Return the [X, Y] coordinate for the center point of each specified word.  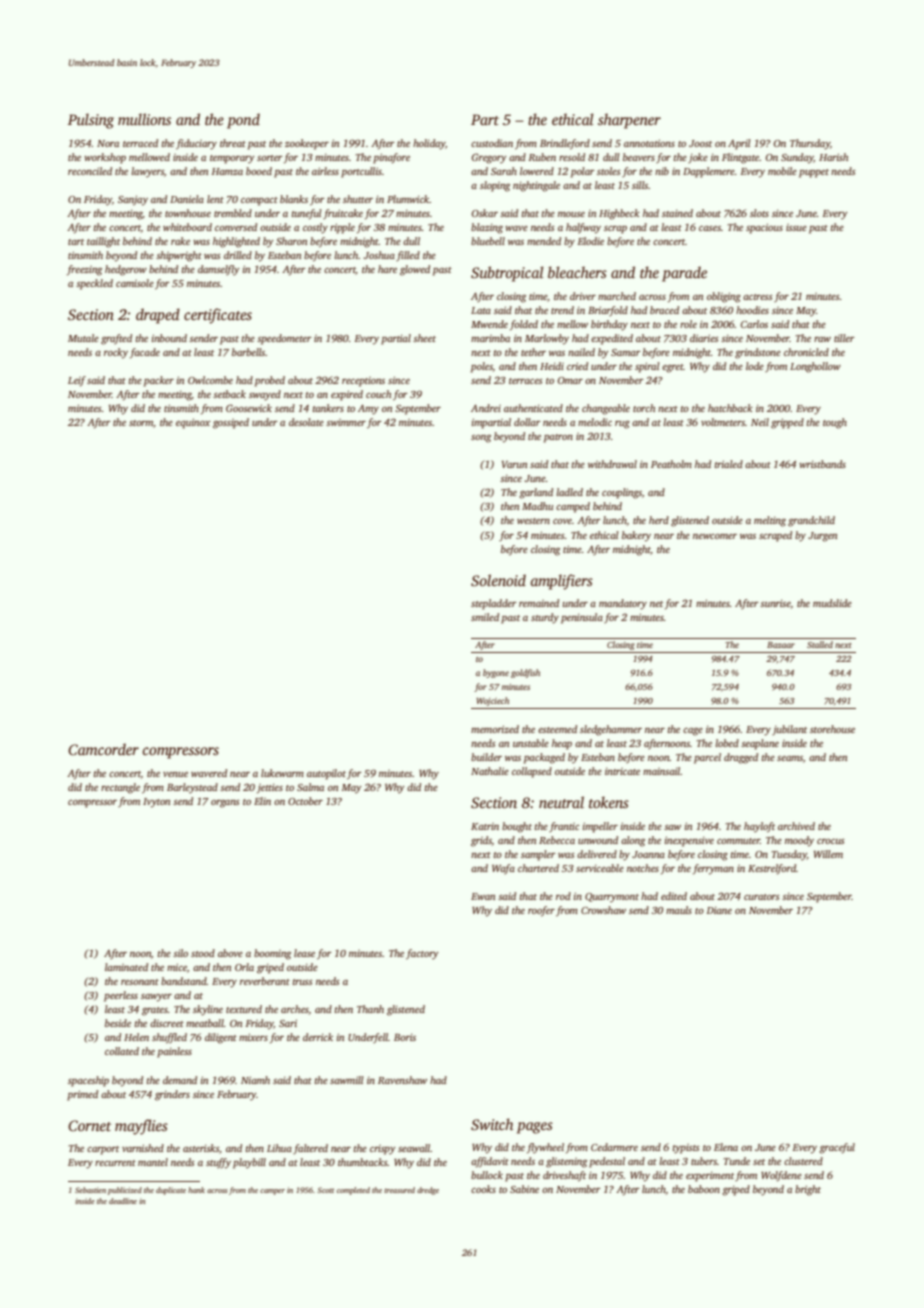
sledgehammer [611, 730]
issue [796, 227]
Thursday [810, 144]
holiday [429, 144]
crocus [831, 841]
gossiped [231, 423]
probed [270, 381]
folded [524, 325]
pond [243, 121]
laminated [126, 967]
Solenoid [498, 580]
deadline [123, 1201]
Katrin [485, 826]
